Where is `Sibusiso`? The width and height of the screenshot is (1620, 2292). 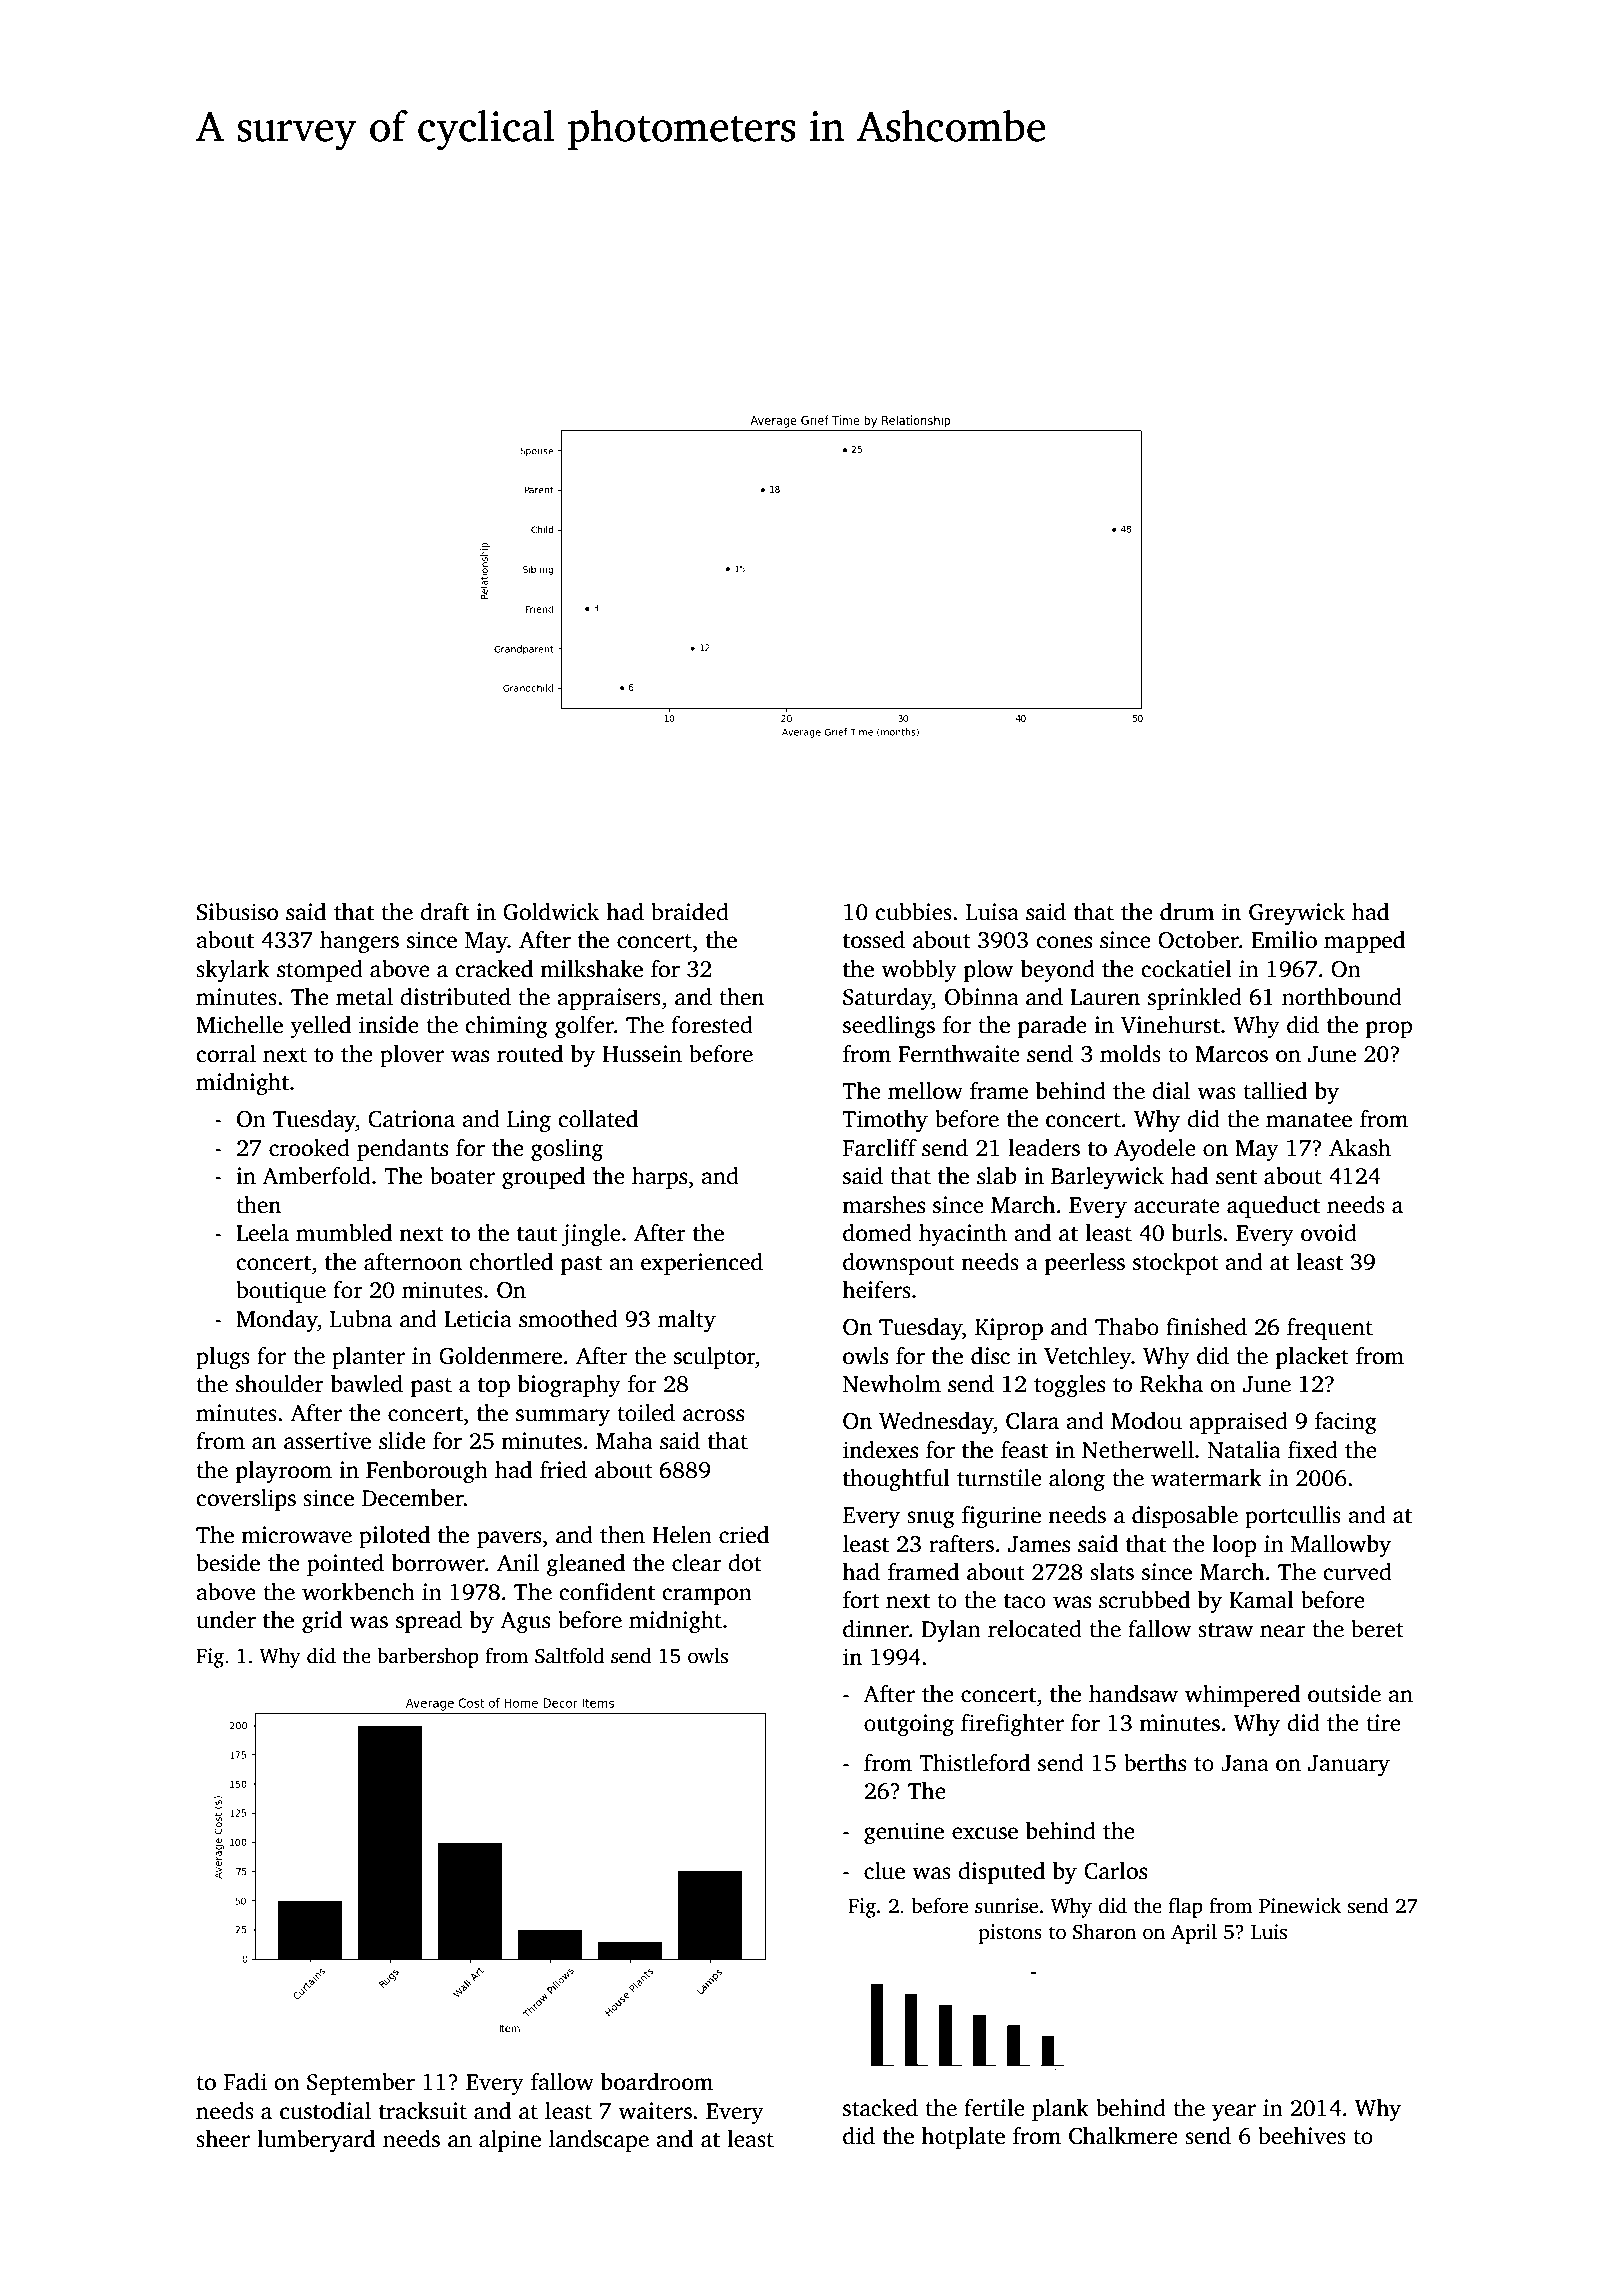
Sibusiso is located at coordinates (237, 912).
